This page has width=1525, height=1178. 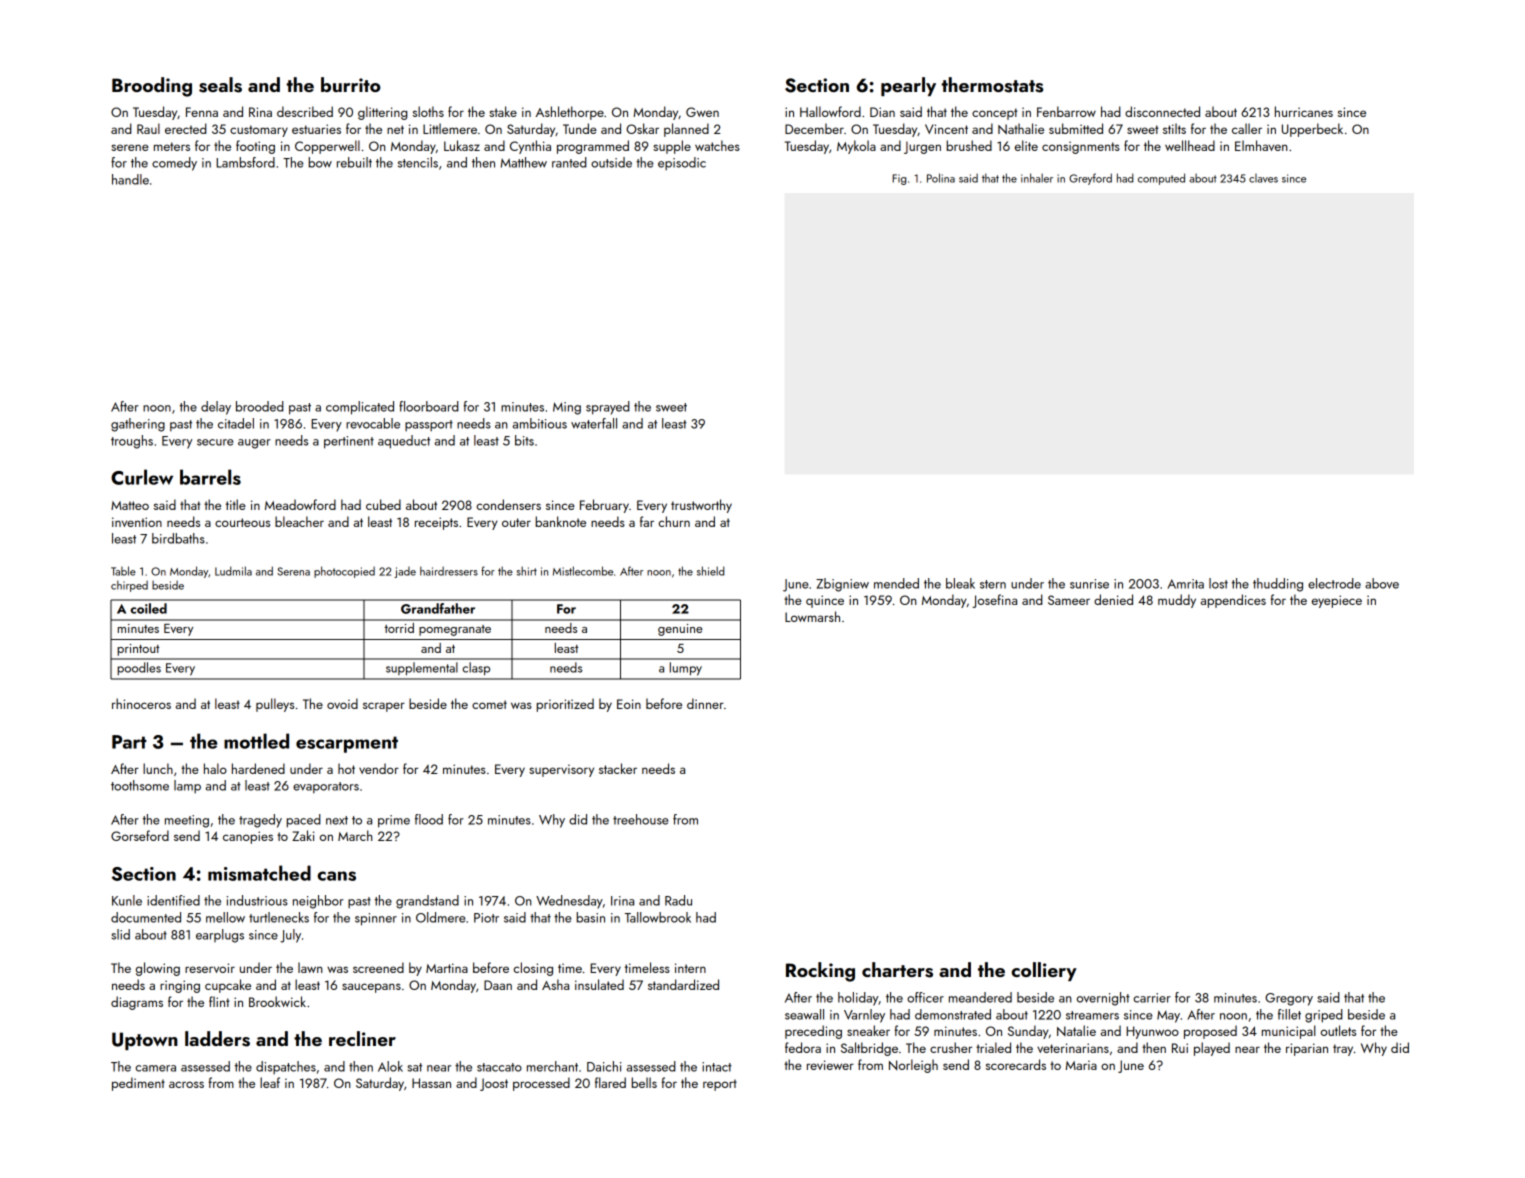 What do you see at coordinates (371, 988) in the page?
I see `saucepans` at bounding box center [371, 988].
